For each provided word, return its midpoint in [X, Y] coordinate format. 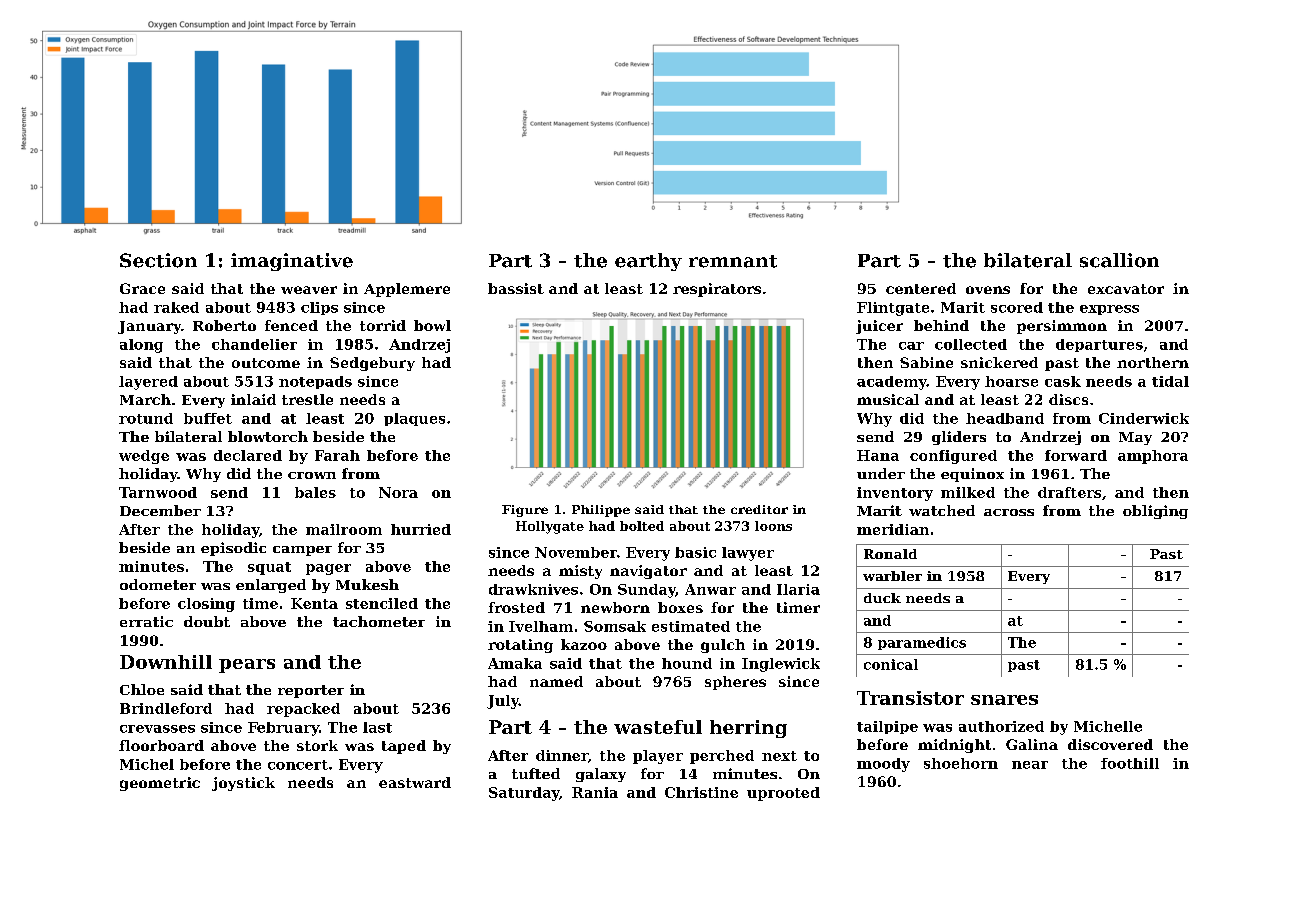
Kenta [314, 603]
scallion [1119, 260]
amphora [1153, 457]
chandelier [254, 344]
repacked [303, 710]
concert [298, 765]
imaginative [292, 262]
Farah [337, 455]
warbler [892, 576]
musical [888, 399]
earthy [648, 262]
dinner [562, 755]
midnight [954, 746]
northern [1153, 362]
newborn [615, 607]
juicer [879, 327]
